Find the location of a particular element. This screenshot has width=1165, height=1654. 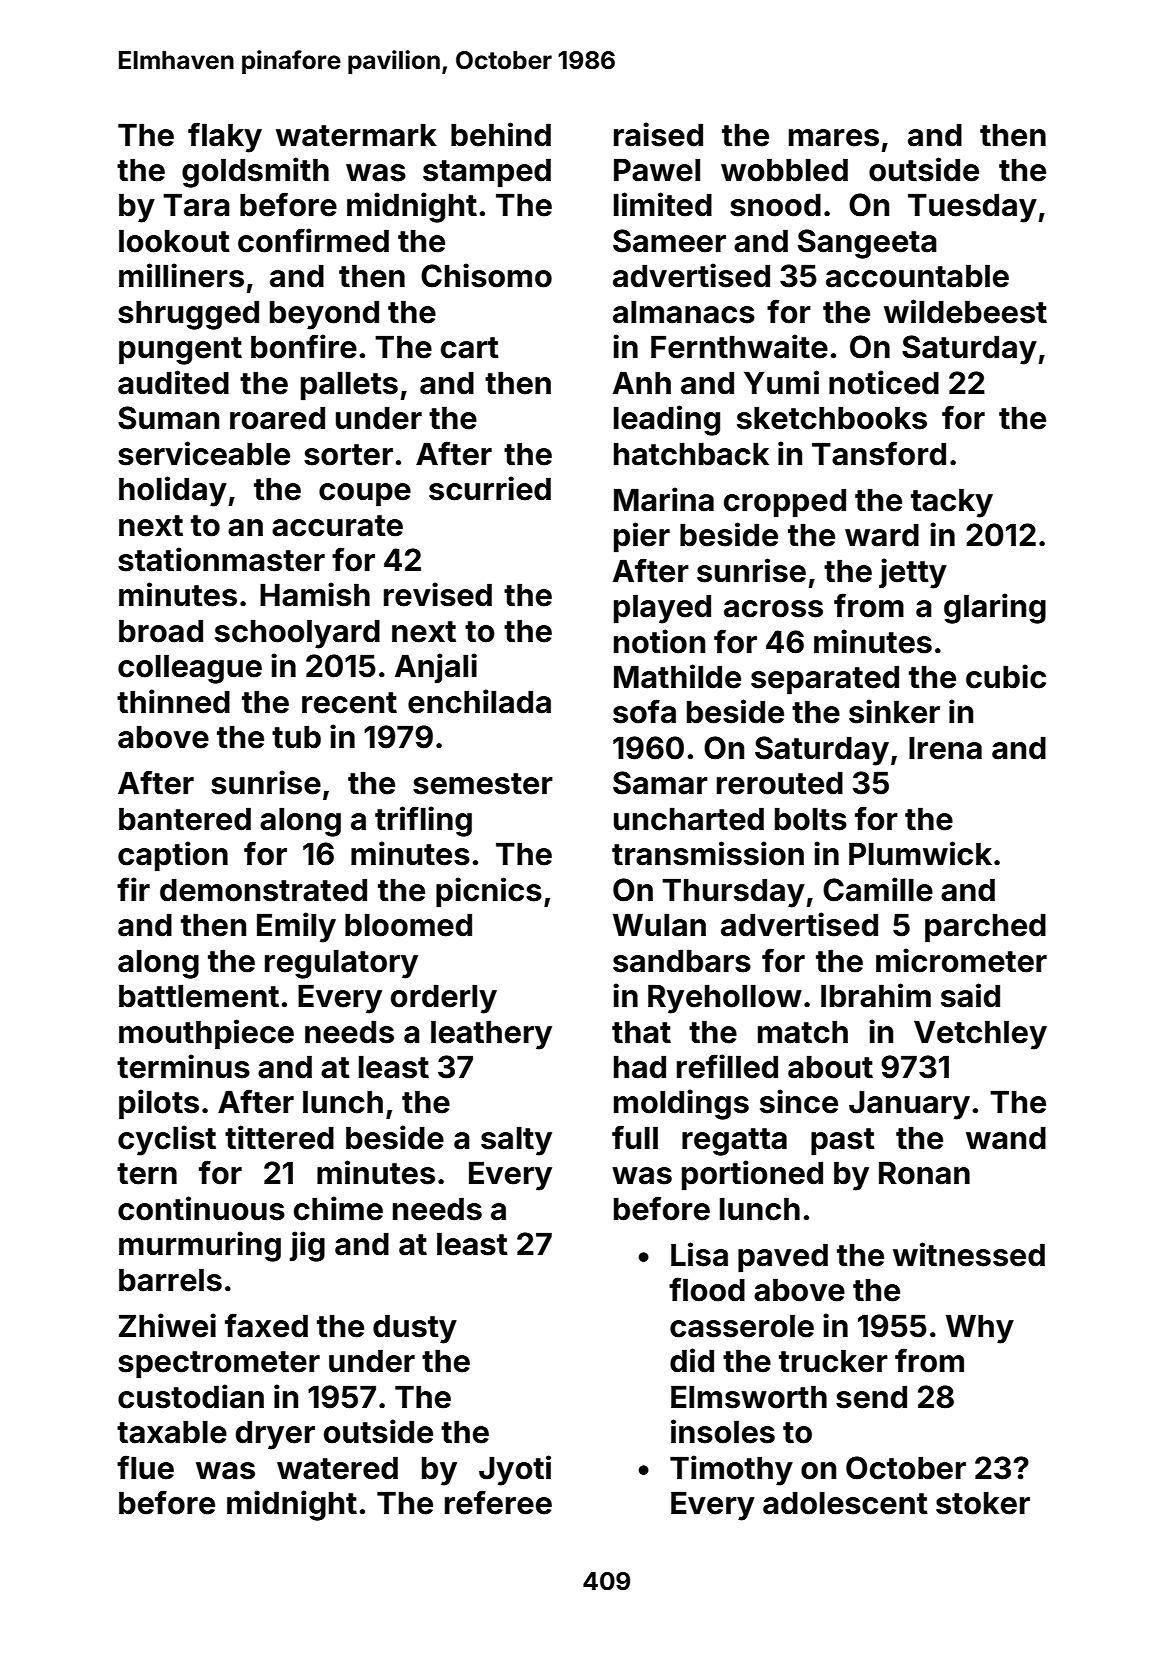

witnessed is located at coordinates (969, 1254).
